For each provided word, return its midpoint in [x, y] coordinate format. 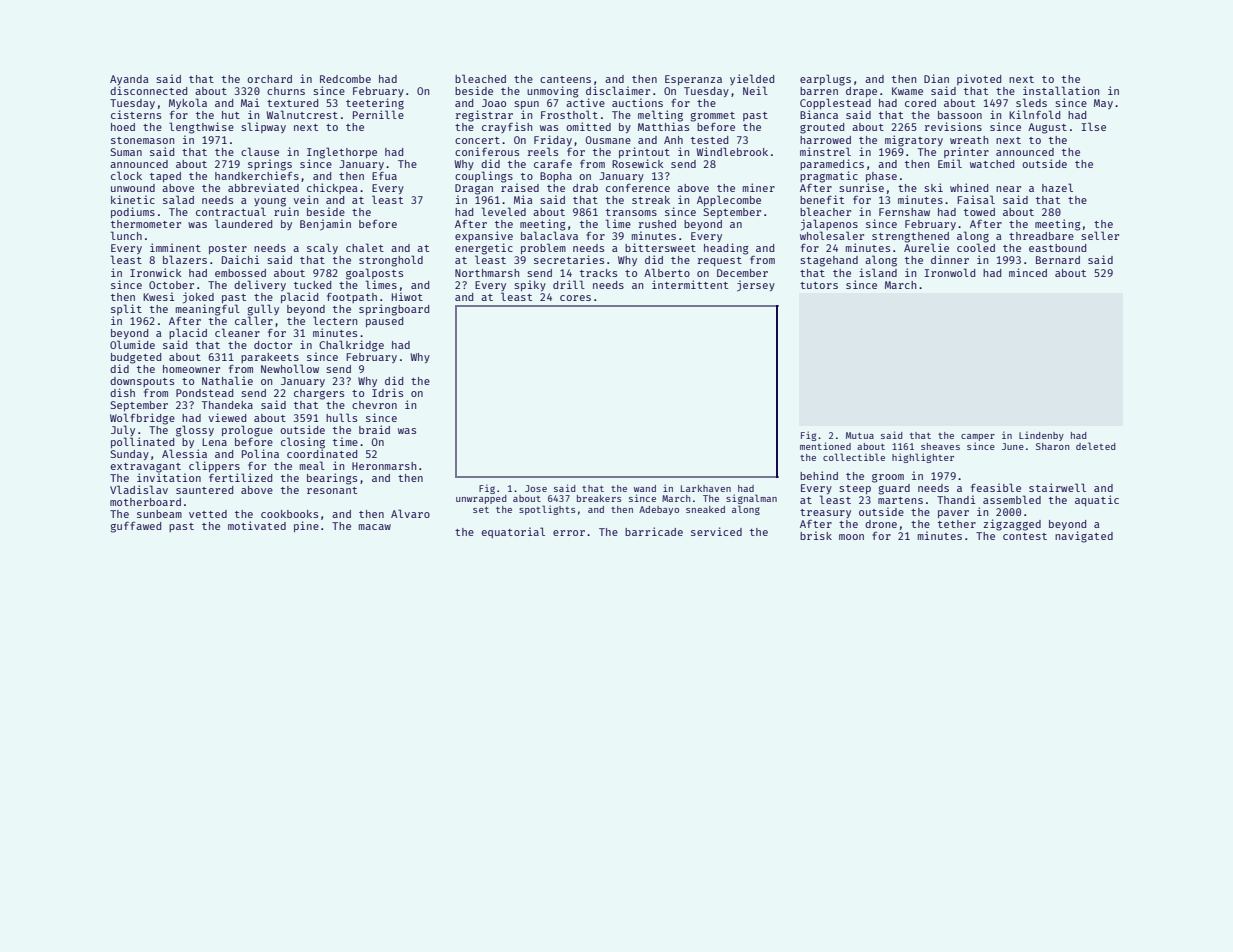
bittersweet [660, 247]
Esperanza [693, 80]
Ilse [1094, 126]
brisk [816, 535]
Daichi [241, 259]
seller [1100, 235]
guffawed [136, 527]
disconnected [148, 90]
